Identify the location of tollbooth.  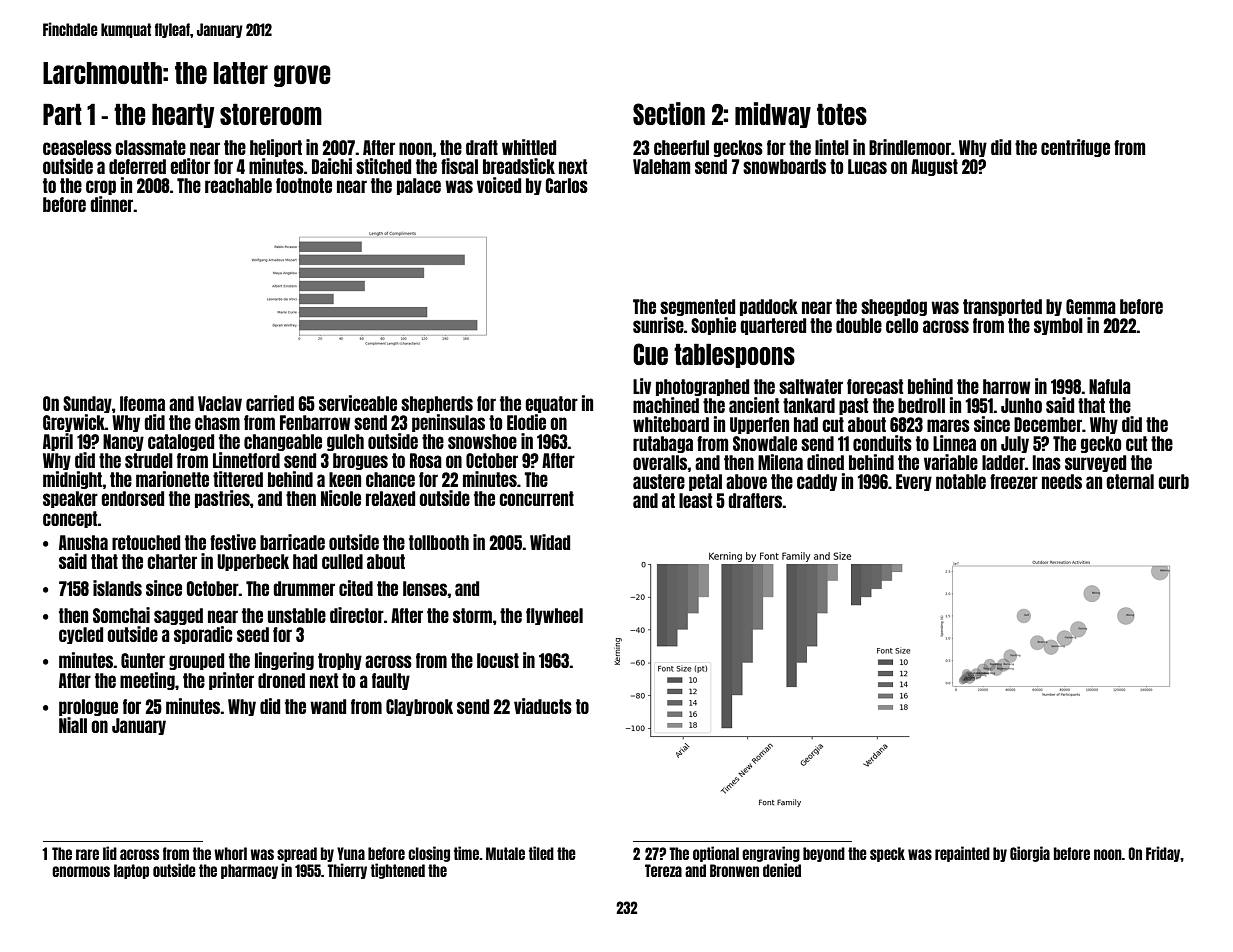
(439, 542).
